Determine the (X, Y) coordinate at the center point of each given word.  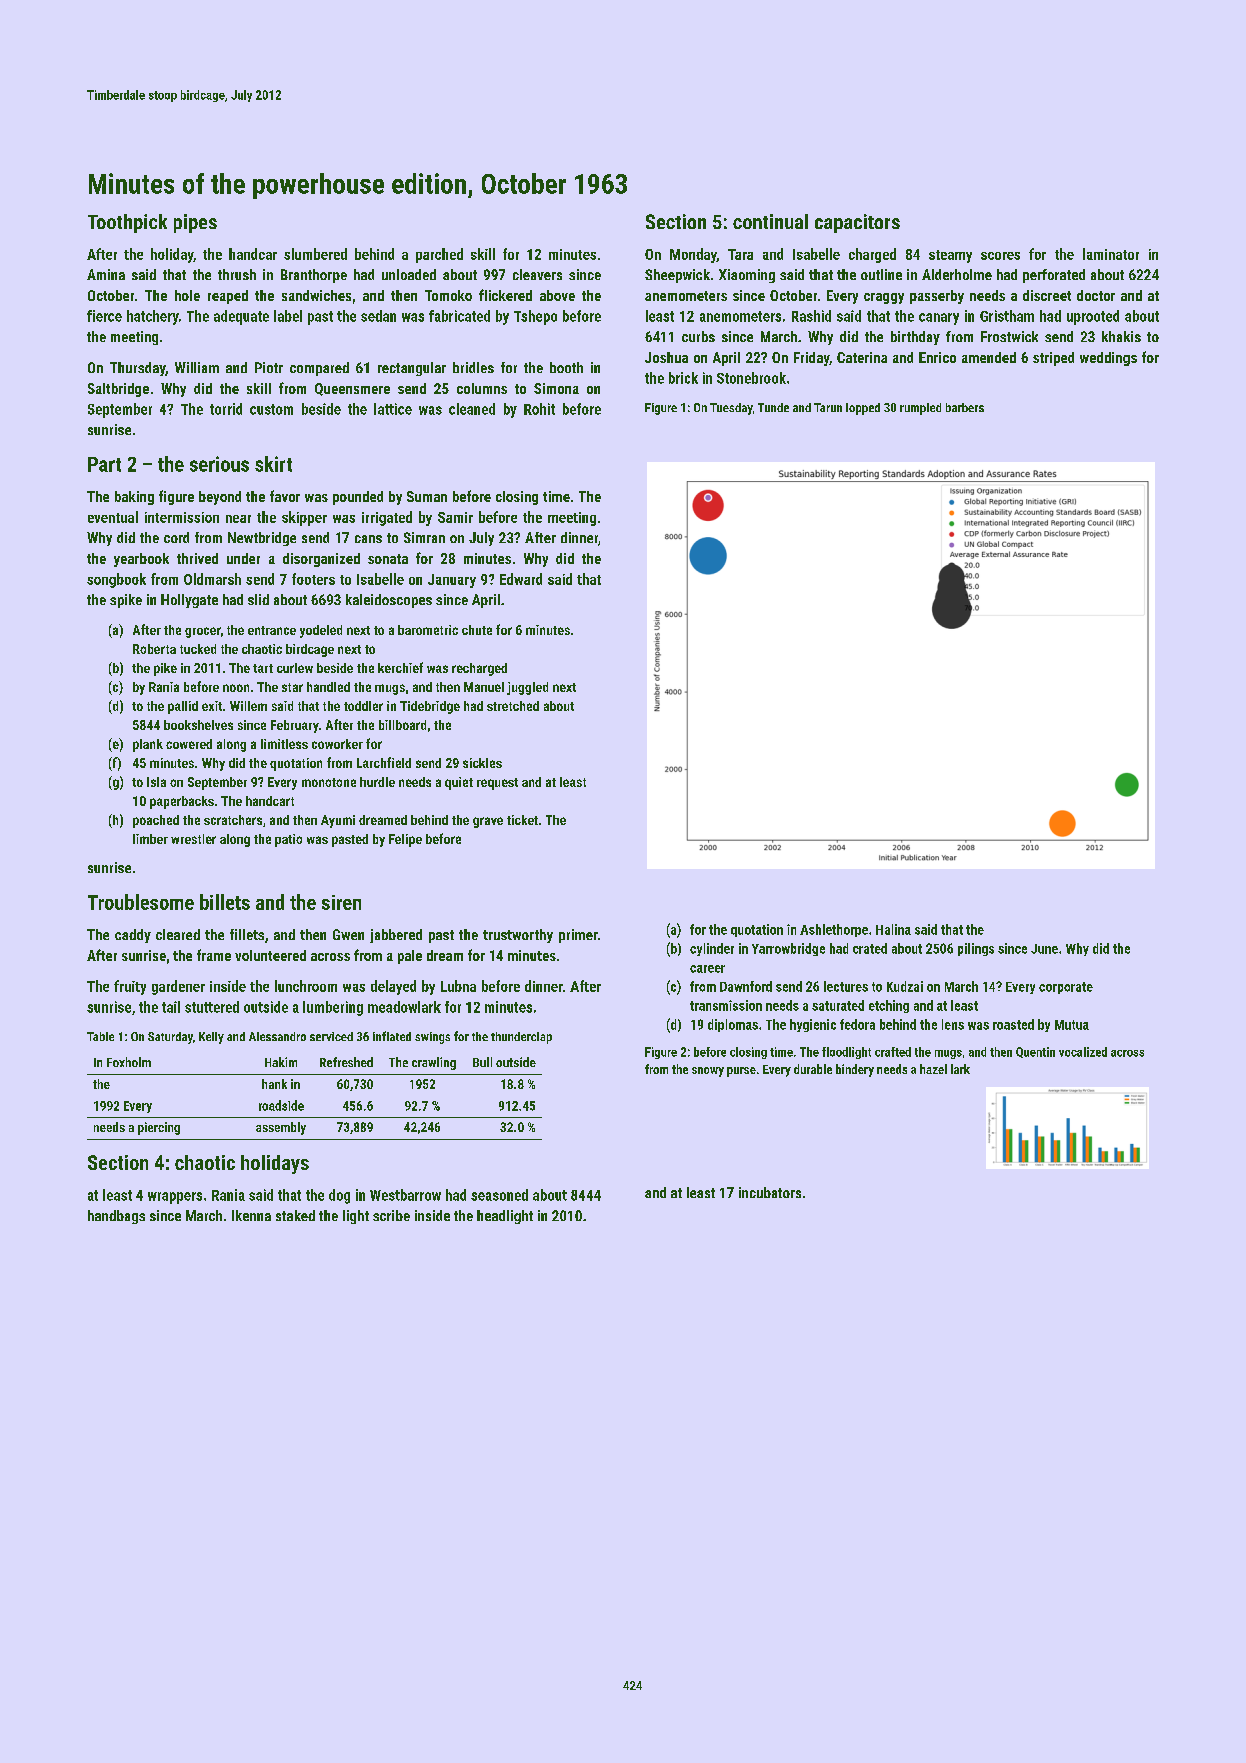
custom (271, 409)
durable (813, 1069)
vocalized (1083, 1052)
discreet (1047, 295)
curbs (698, 336)
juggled (527, 688)
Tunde (773, 407)
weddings (1108, 359)
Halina (893, 929)
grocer (202, 632)
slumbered (315, 254)
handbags (116, 1217)
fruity (130, 987)
